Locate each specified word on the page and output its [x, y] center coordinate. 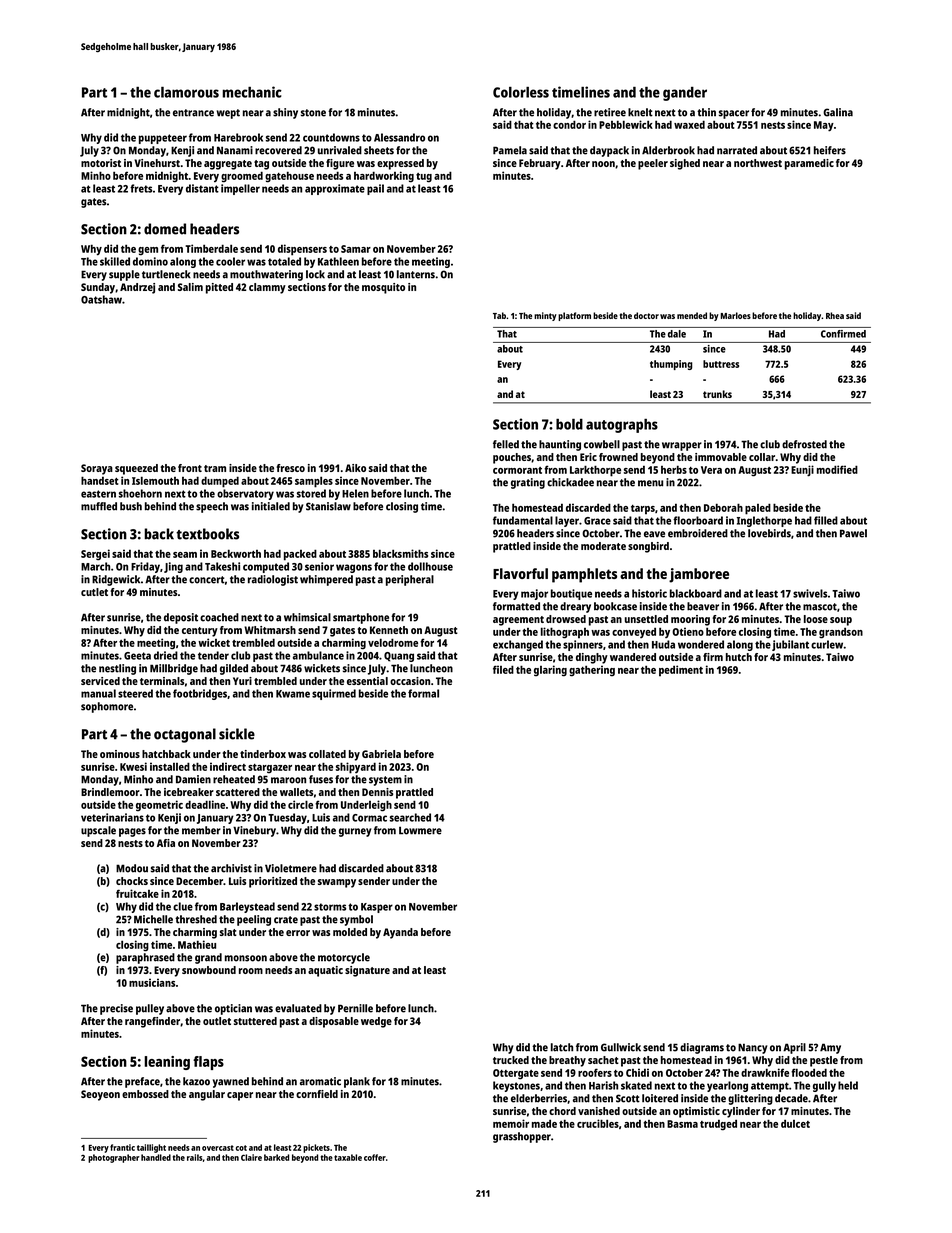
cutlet [94, 592]
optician [233, 1009]
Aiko [355, 468]
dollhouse [430, 566]
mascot [820, 607]
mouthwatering [266, 275]
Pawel [853, 533]
